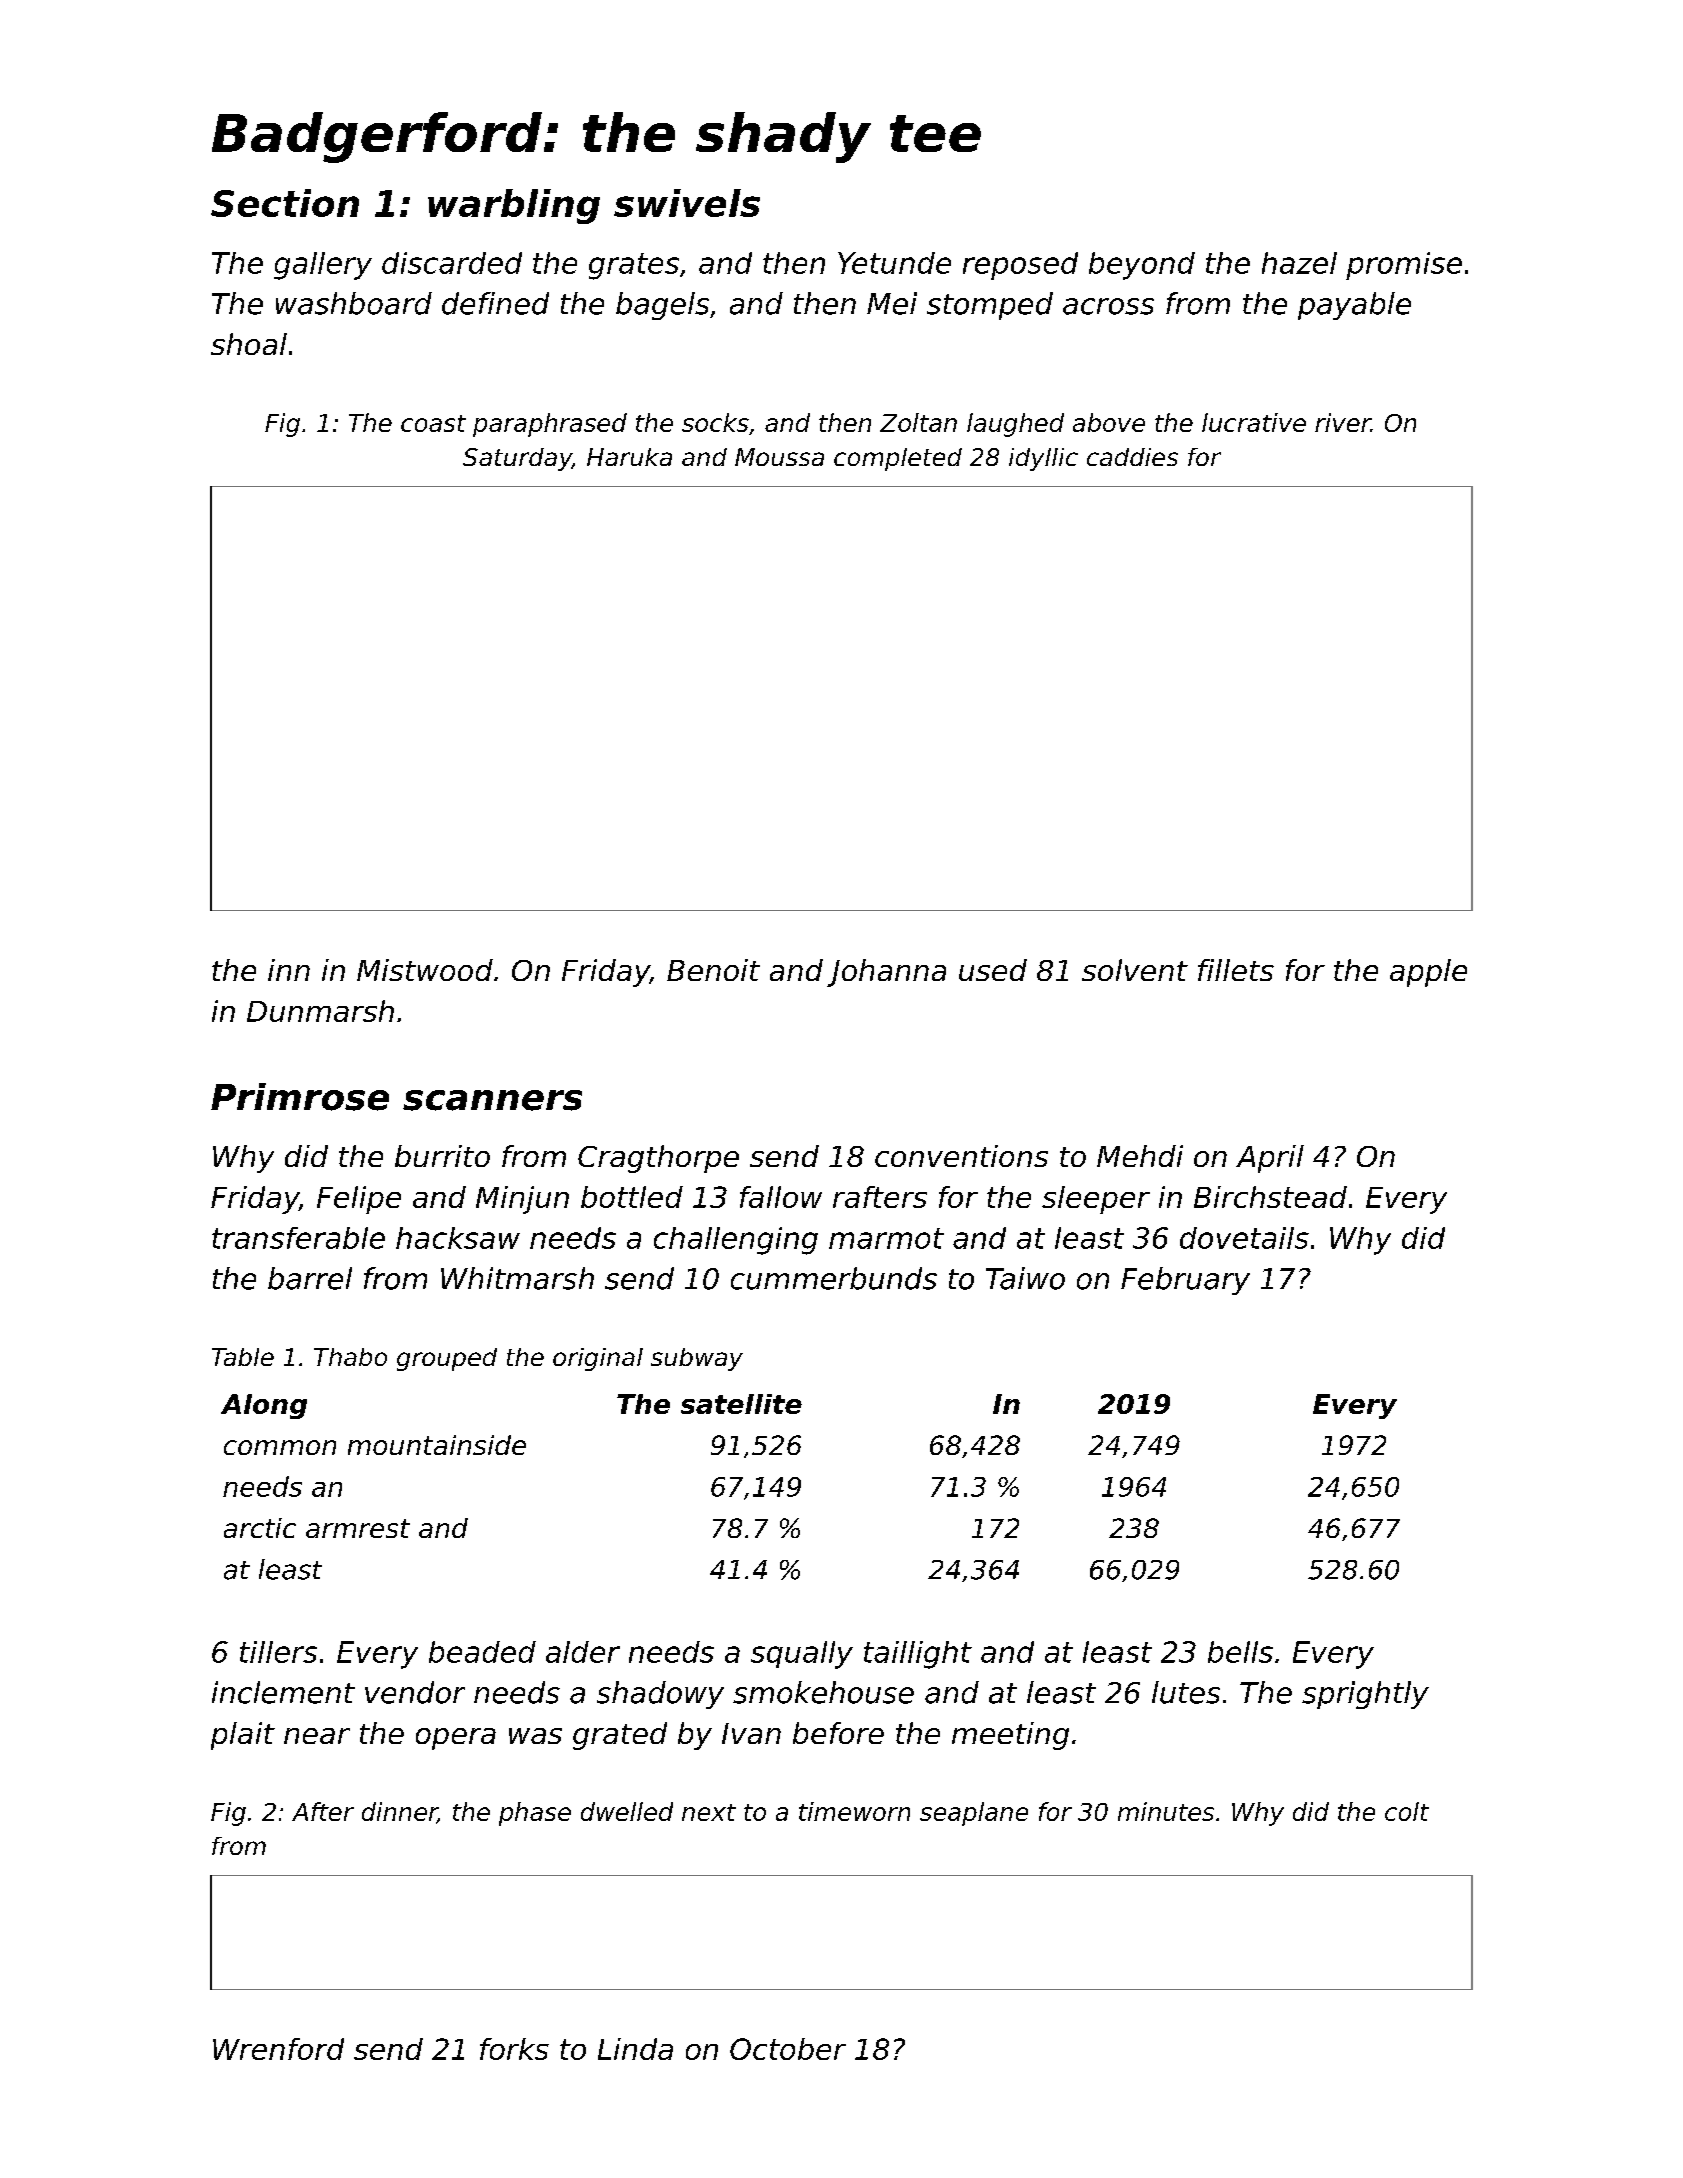 This screenshot has height=2178, width=1683. What do you see at coordinates (886, 973) in the screenshot?
I see `Johanna` at bounding box center [886, 973].
